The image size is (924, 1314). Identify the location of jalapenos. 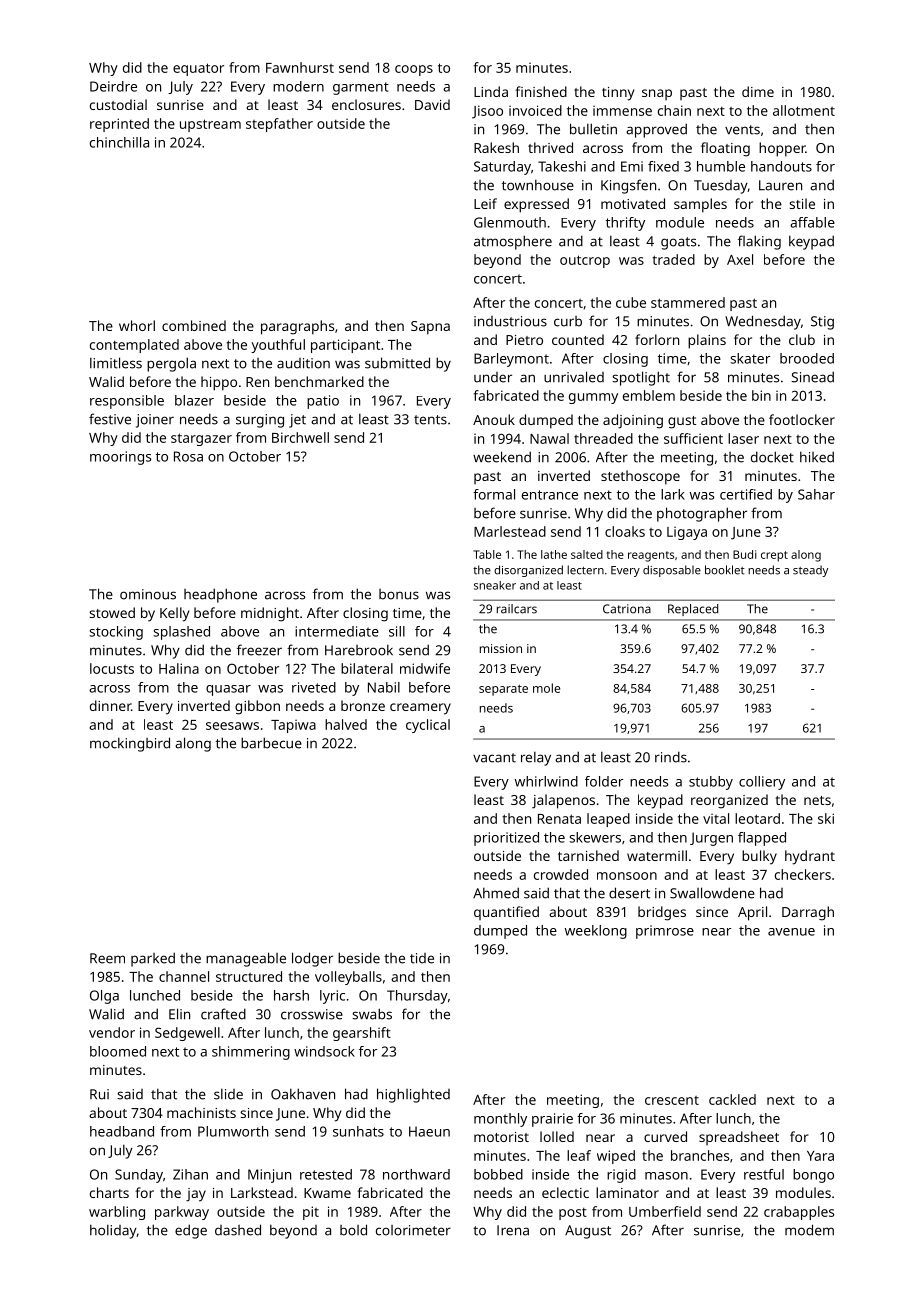
(563, 801).
